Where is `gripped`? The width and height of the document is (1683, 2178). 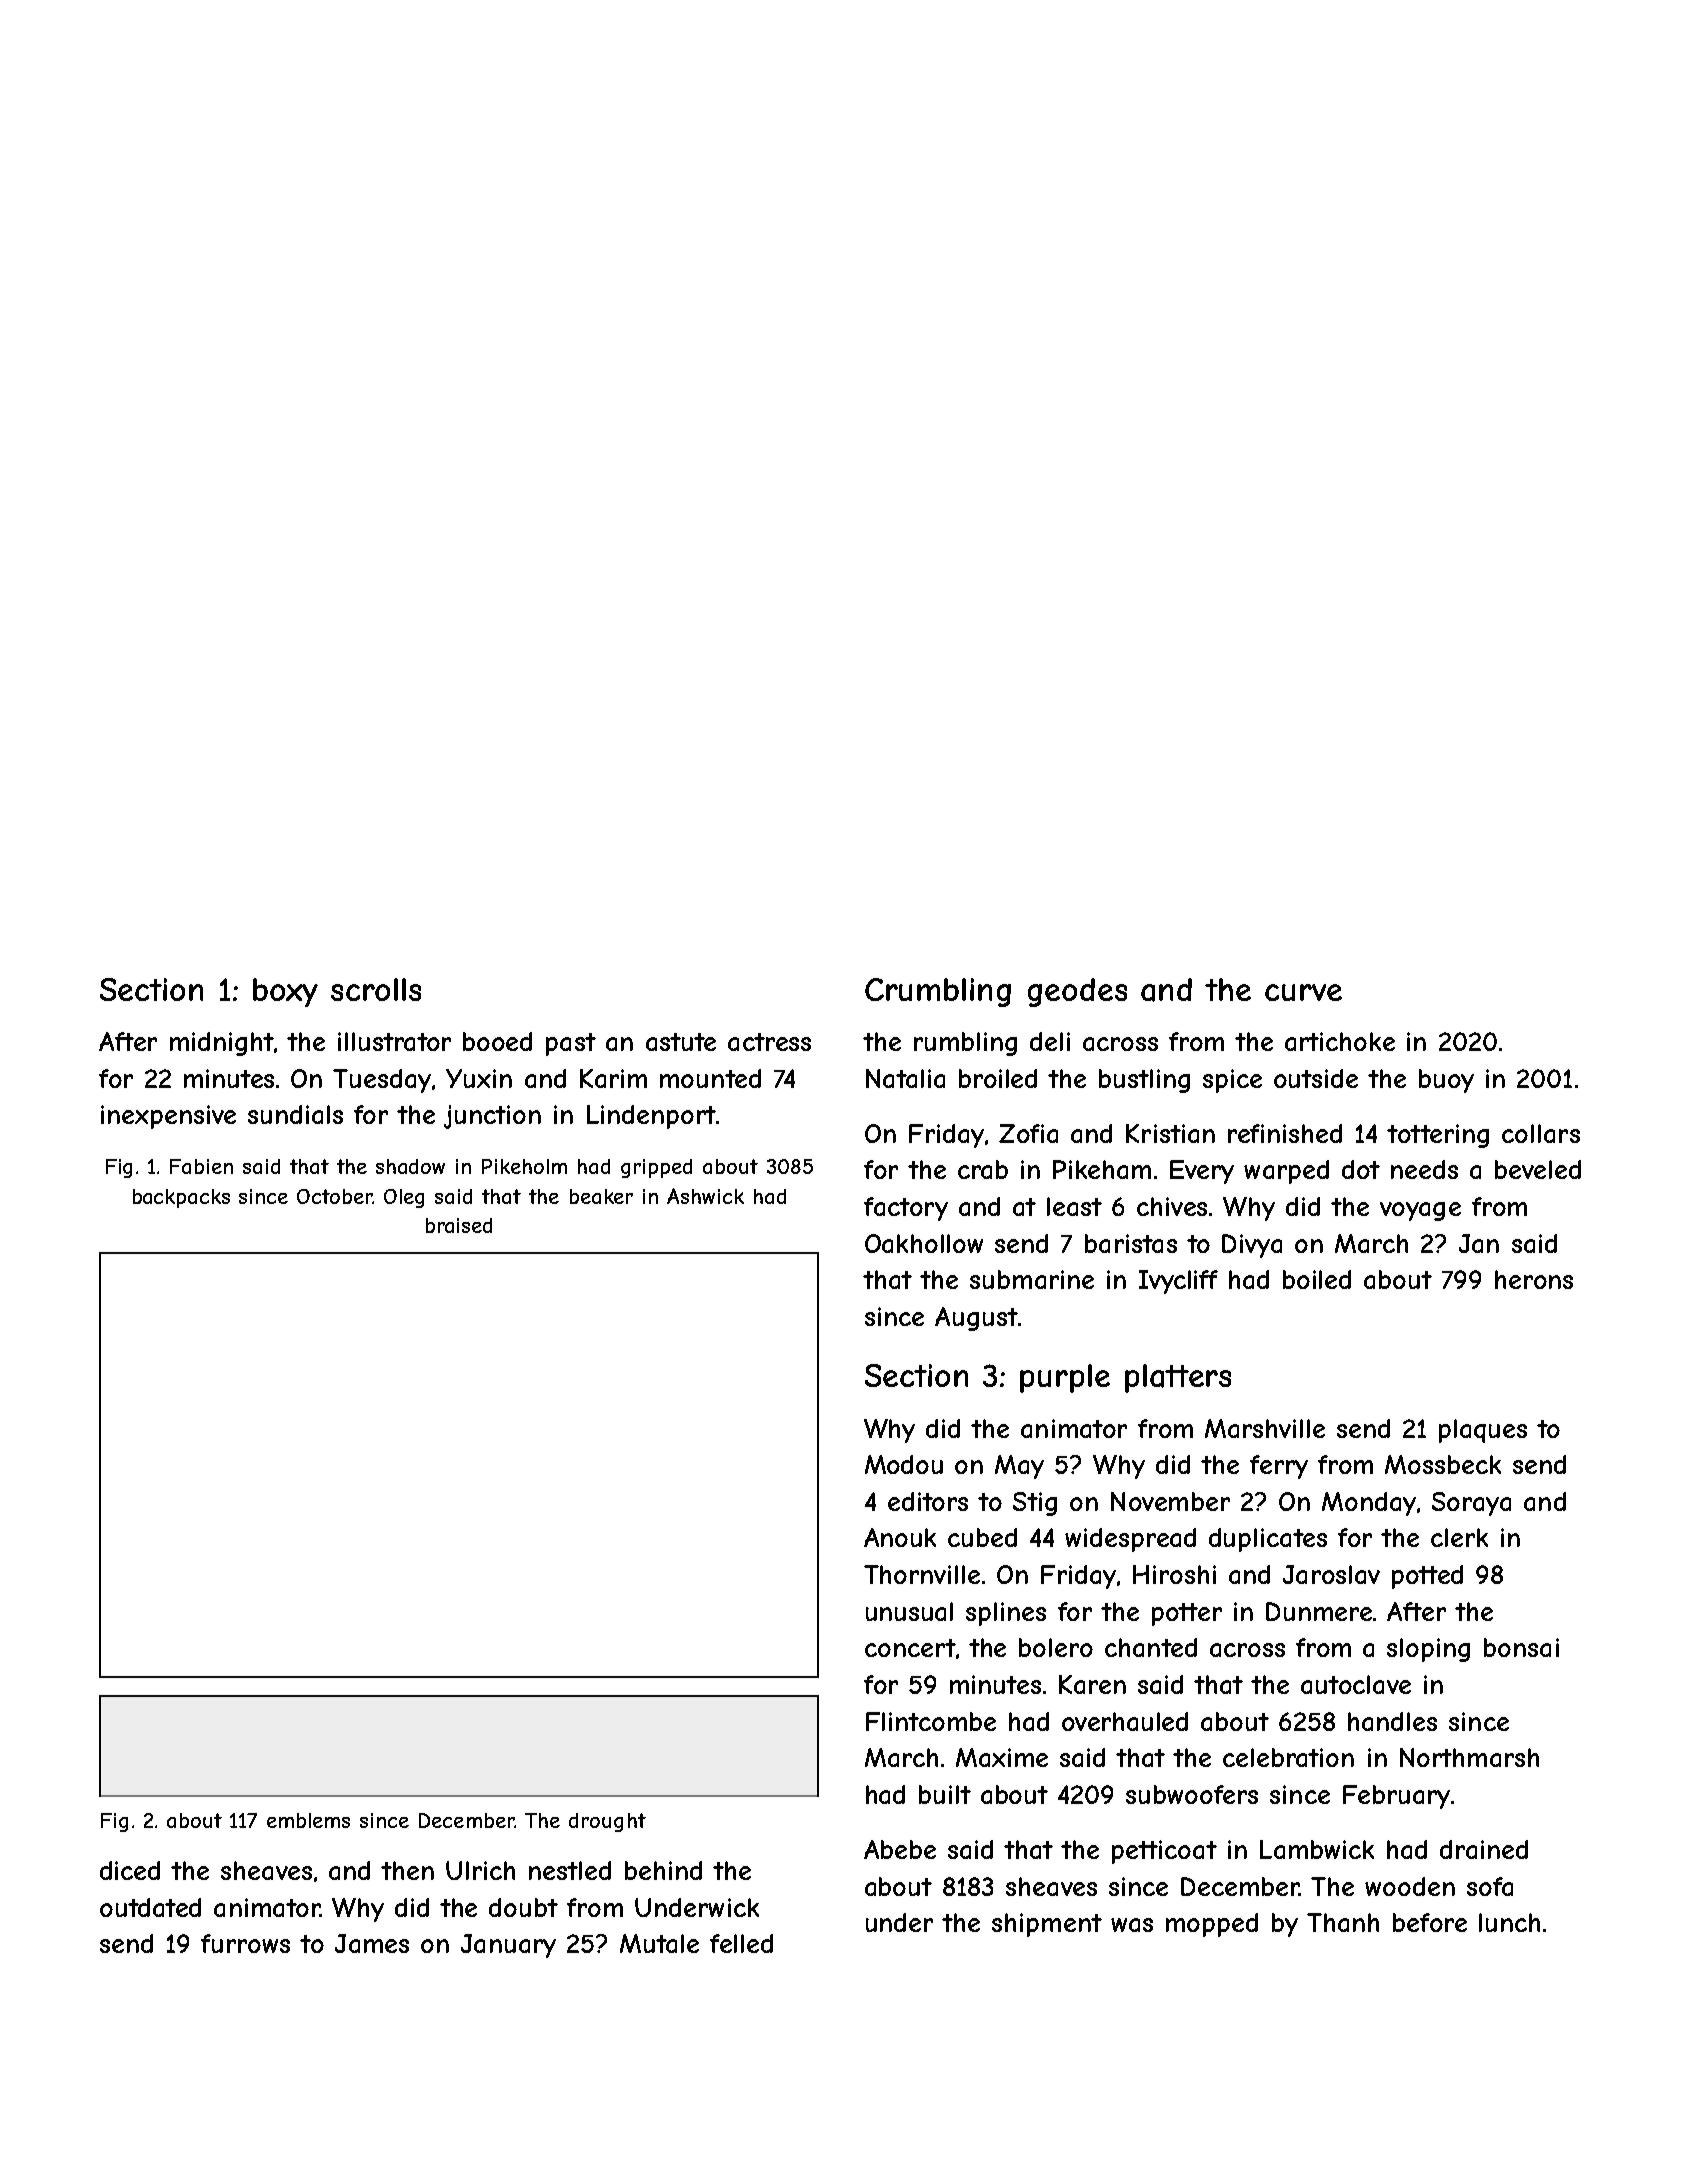 gripped is located at coordinates (656, 1168).
